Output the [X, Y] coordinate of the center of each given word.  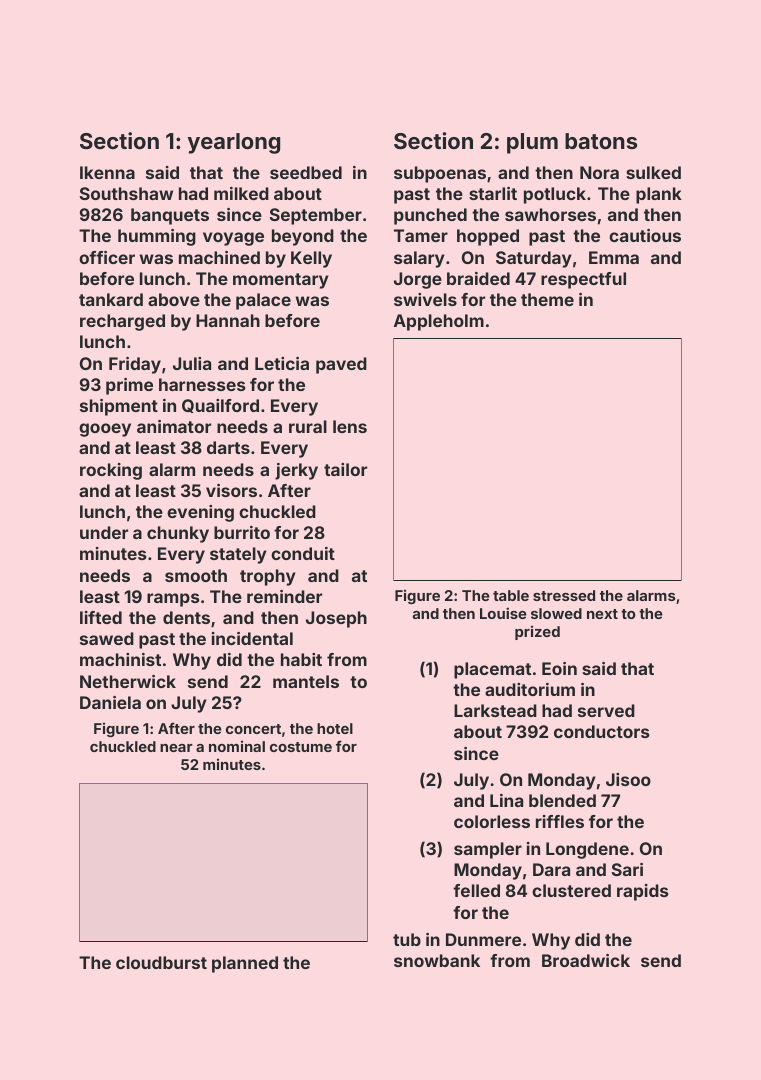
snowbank [437, 960]
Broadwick [586, 960]
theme [547, 299]
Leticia [282, 363]
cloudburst [161, 962]
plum [532, 143]
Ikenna [107, 172]
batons [601, 141]
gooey [105, 430]
